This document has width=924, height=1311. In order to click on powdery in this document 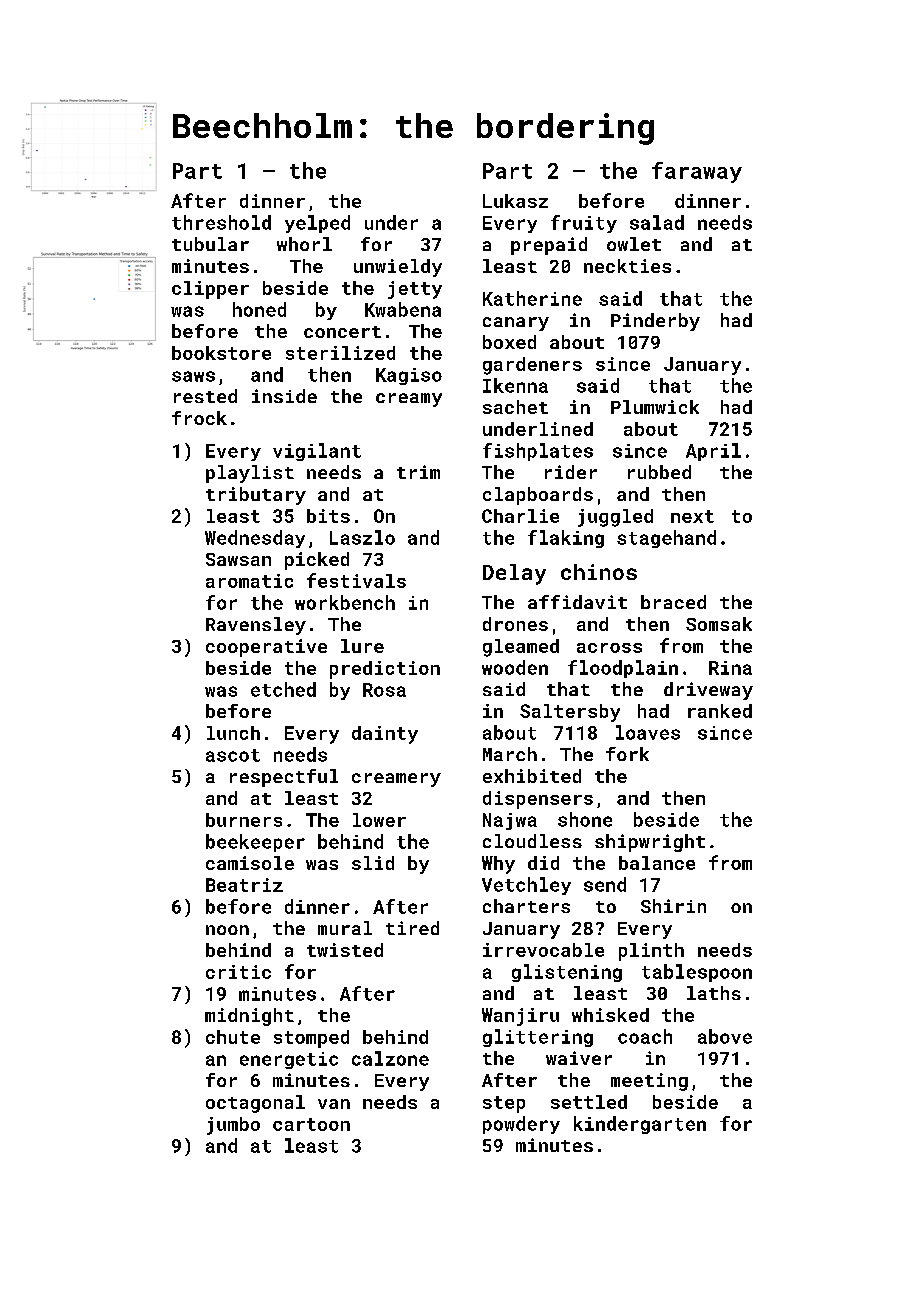, I will do `click(521, 1125)`.
